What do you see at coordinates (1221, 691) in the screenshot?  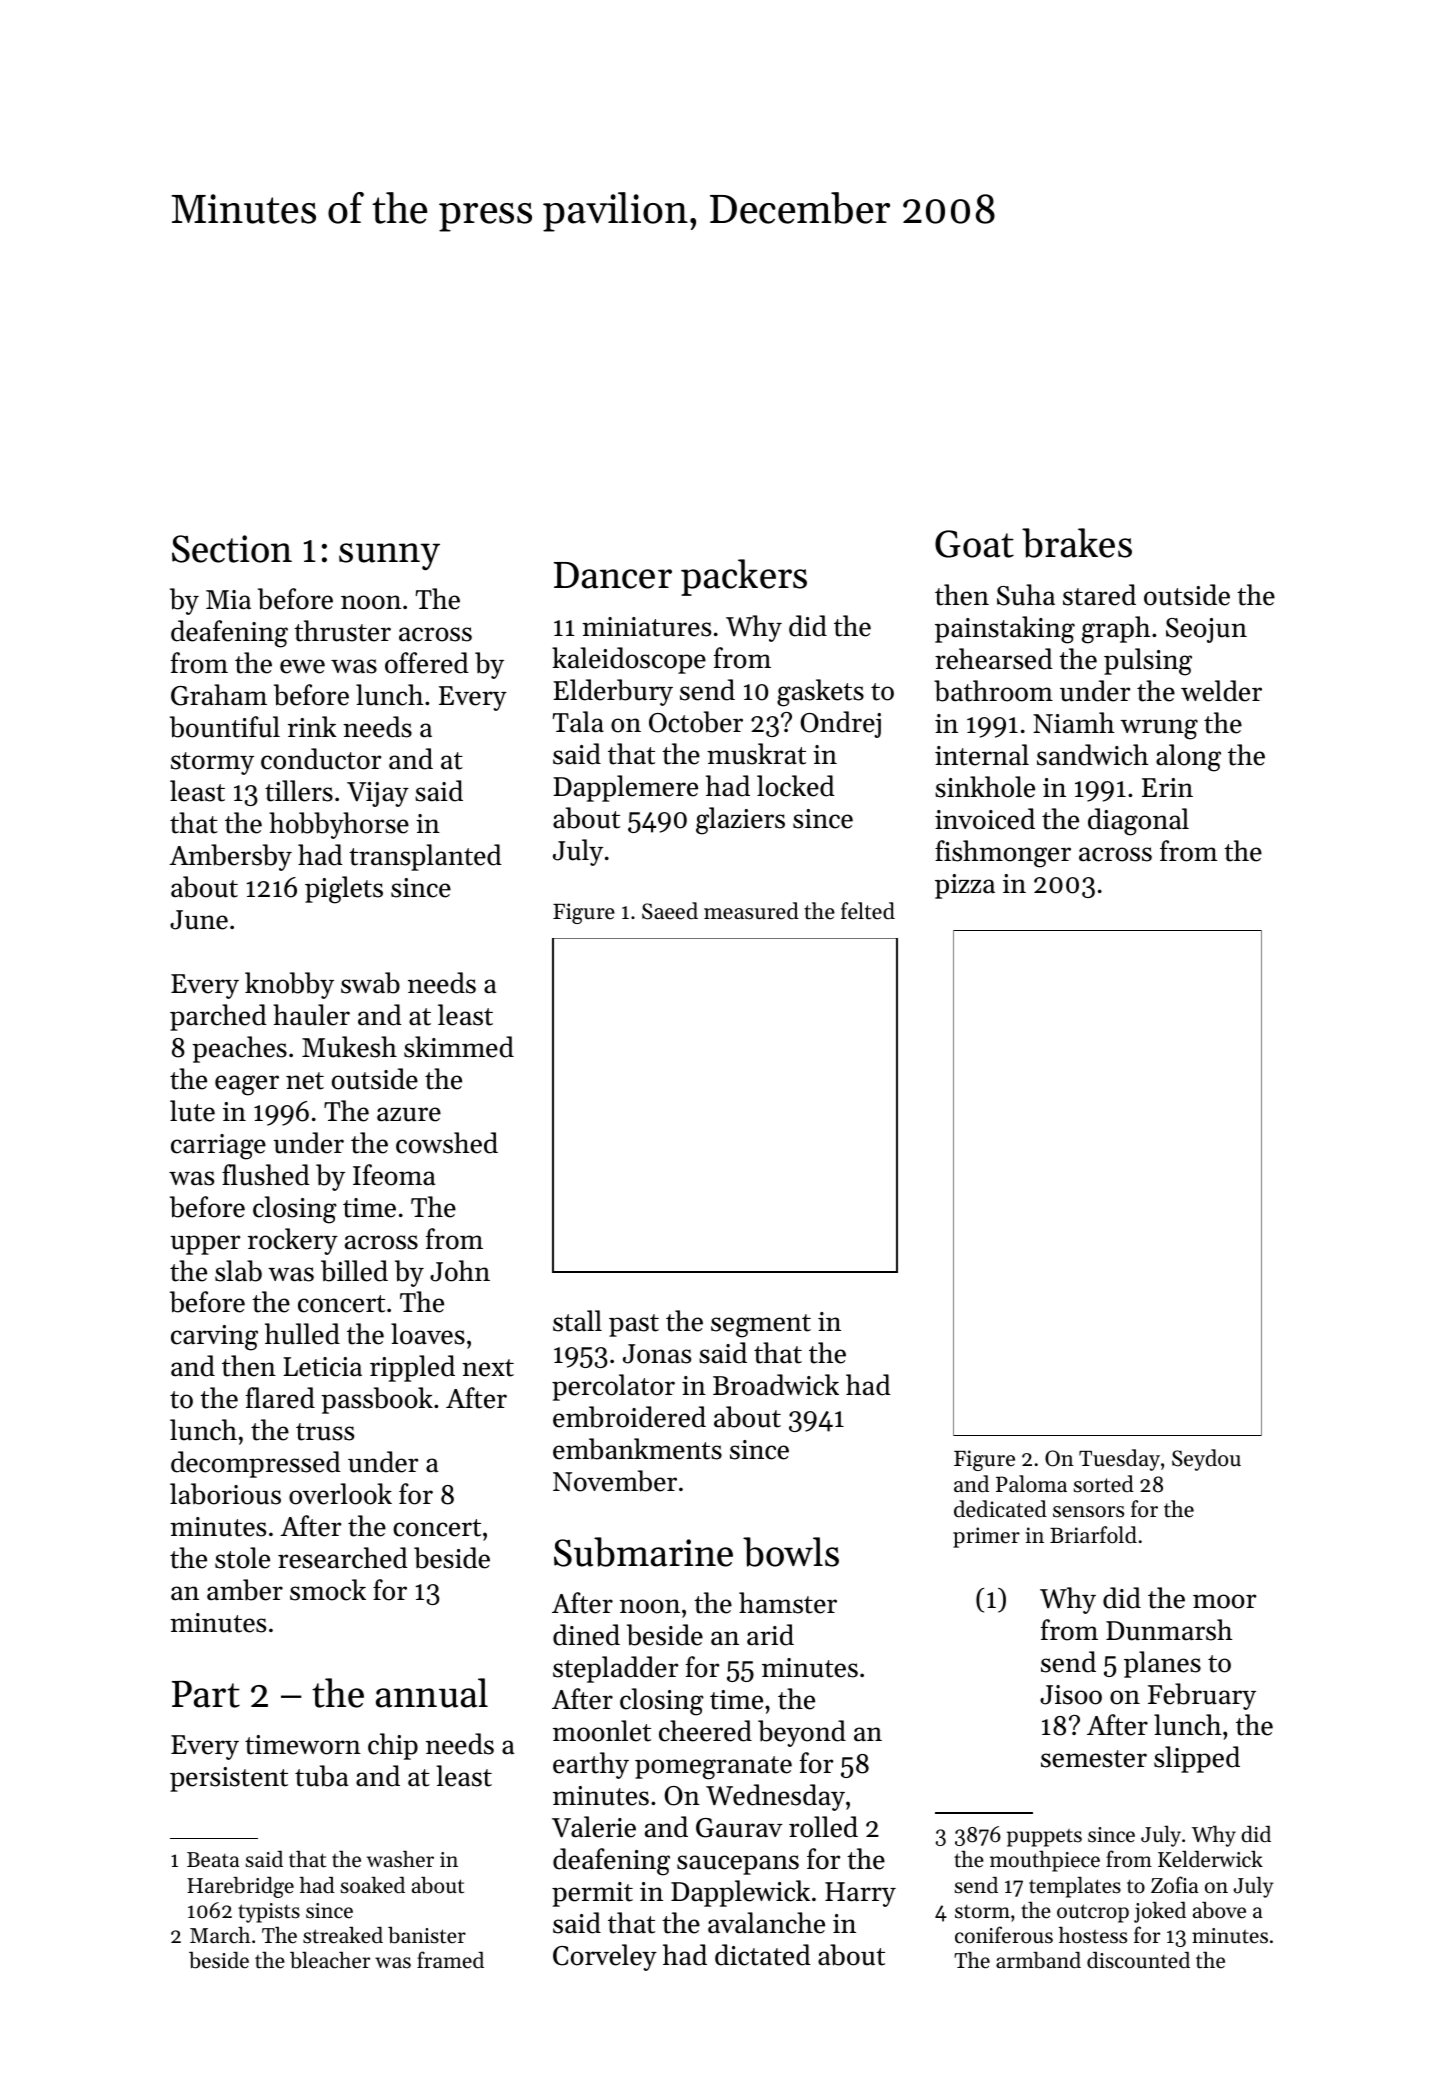 I see `welder` at bounding box center [1221, 691].
